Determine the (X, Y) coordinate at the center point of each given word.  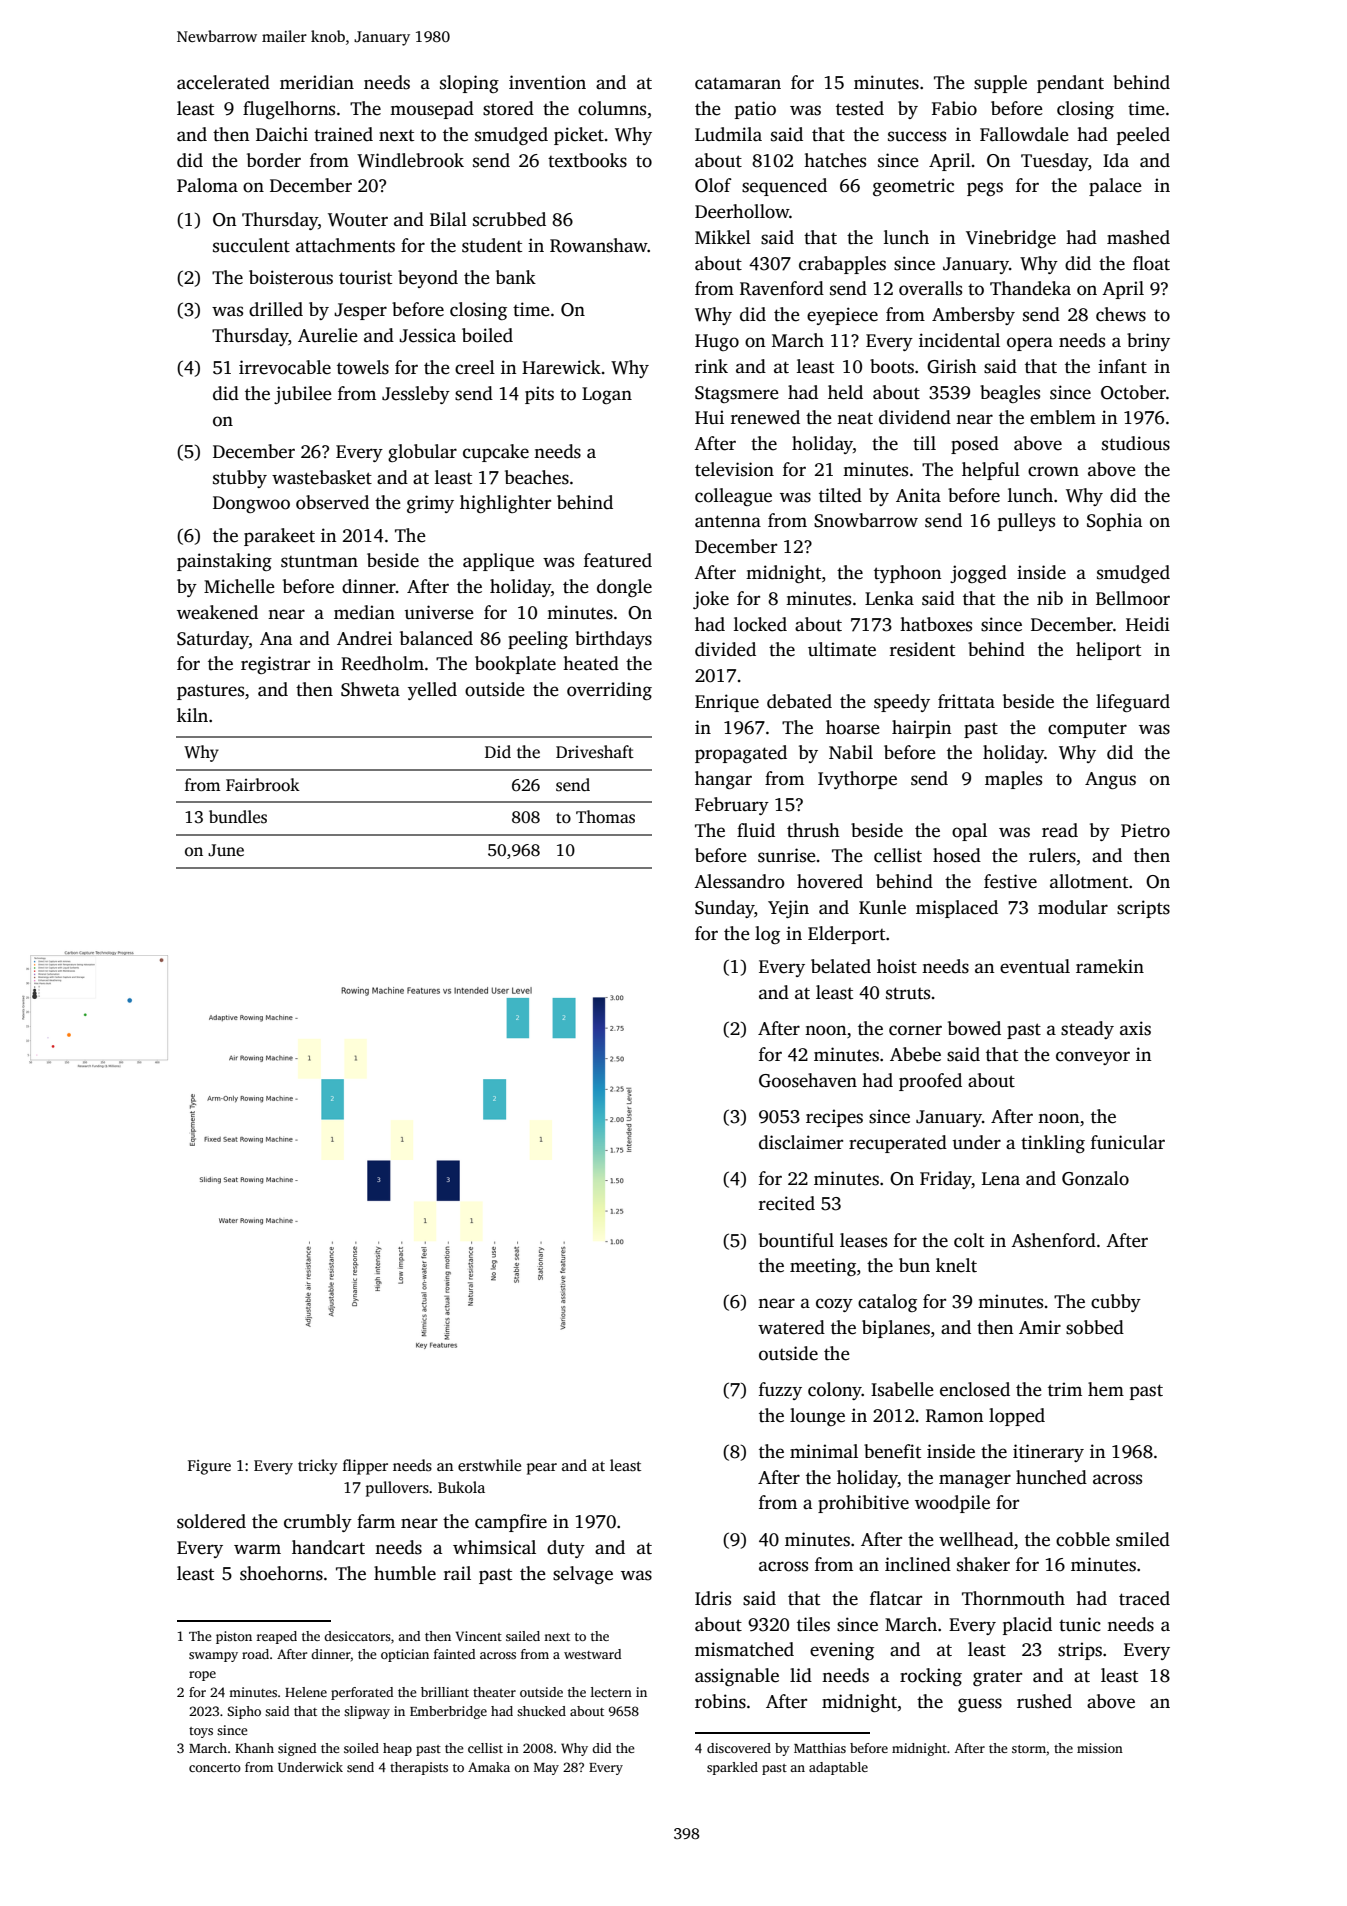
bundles (238, 817)
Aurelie (328, 335)
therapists (419, 1768)
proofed (930, 1082)
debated (799, 701)
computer (1087, 730)
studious (1136, 443)
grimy (430, 504)
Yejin (788, 909)
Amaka (489, 1767)
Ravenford (782, 288)
